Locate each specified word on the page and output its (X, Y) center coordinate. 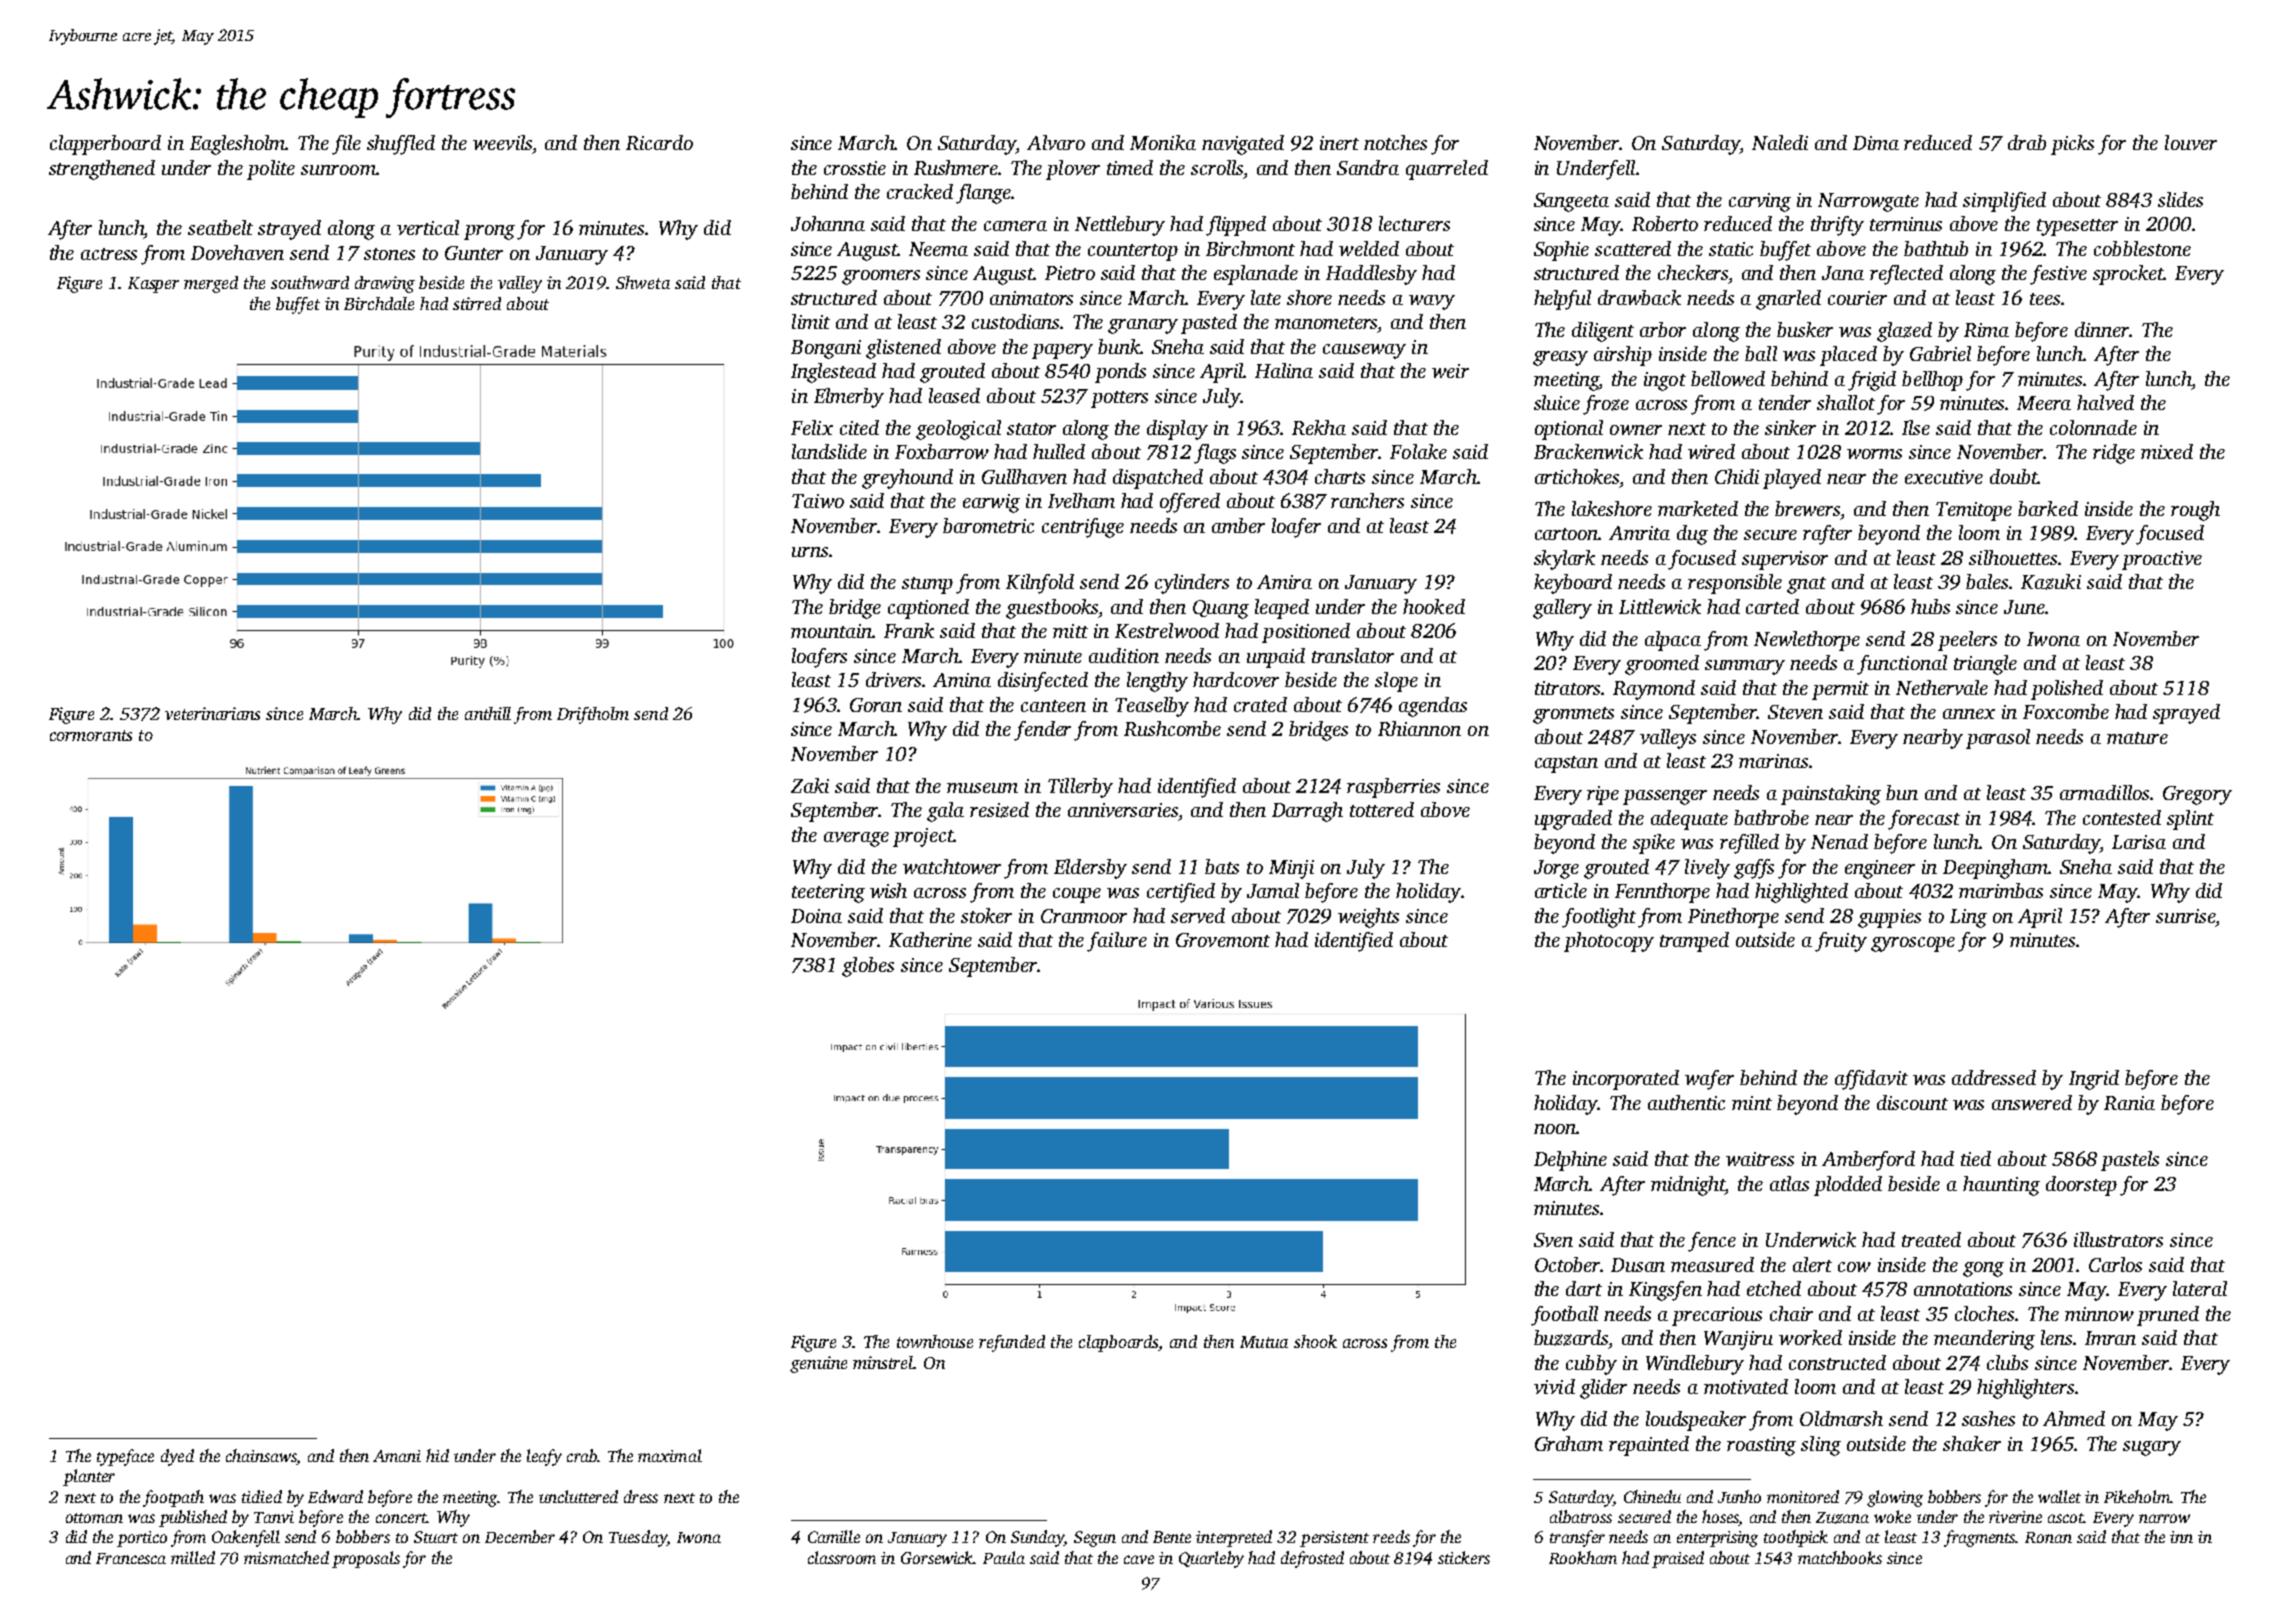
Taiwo (818, 501)
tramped (1694, 942)
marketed (1698, 508)
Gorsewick (937, 1557)
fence (1712, 1242)
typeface (125, 1457)
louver (2191, 142)
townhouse (935, 1341)
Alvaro (1056, 142)
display (1177, 430)
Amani (397, 1456)
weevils (502, 142)
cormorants (91, 735)
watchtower (952, 866)
